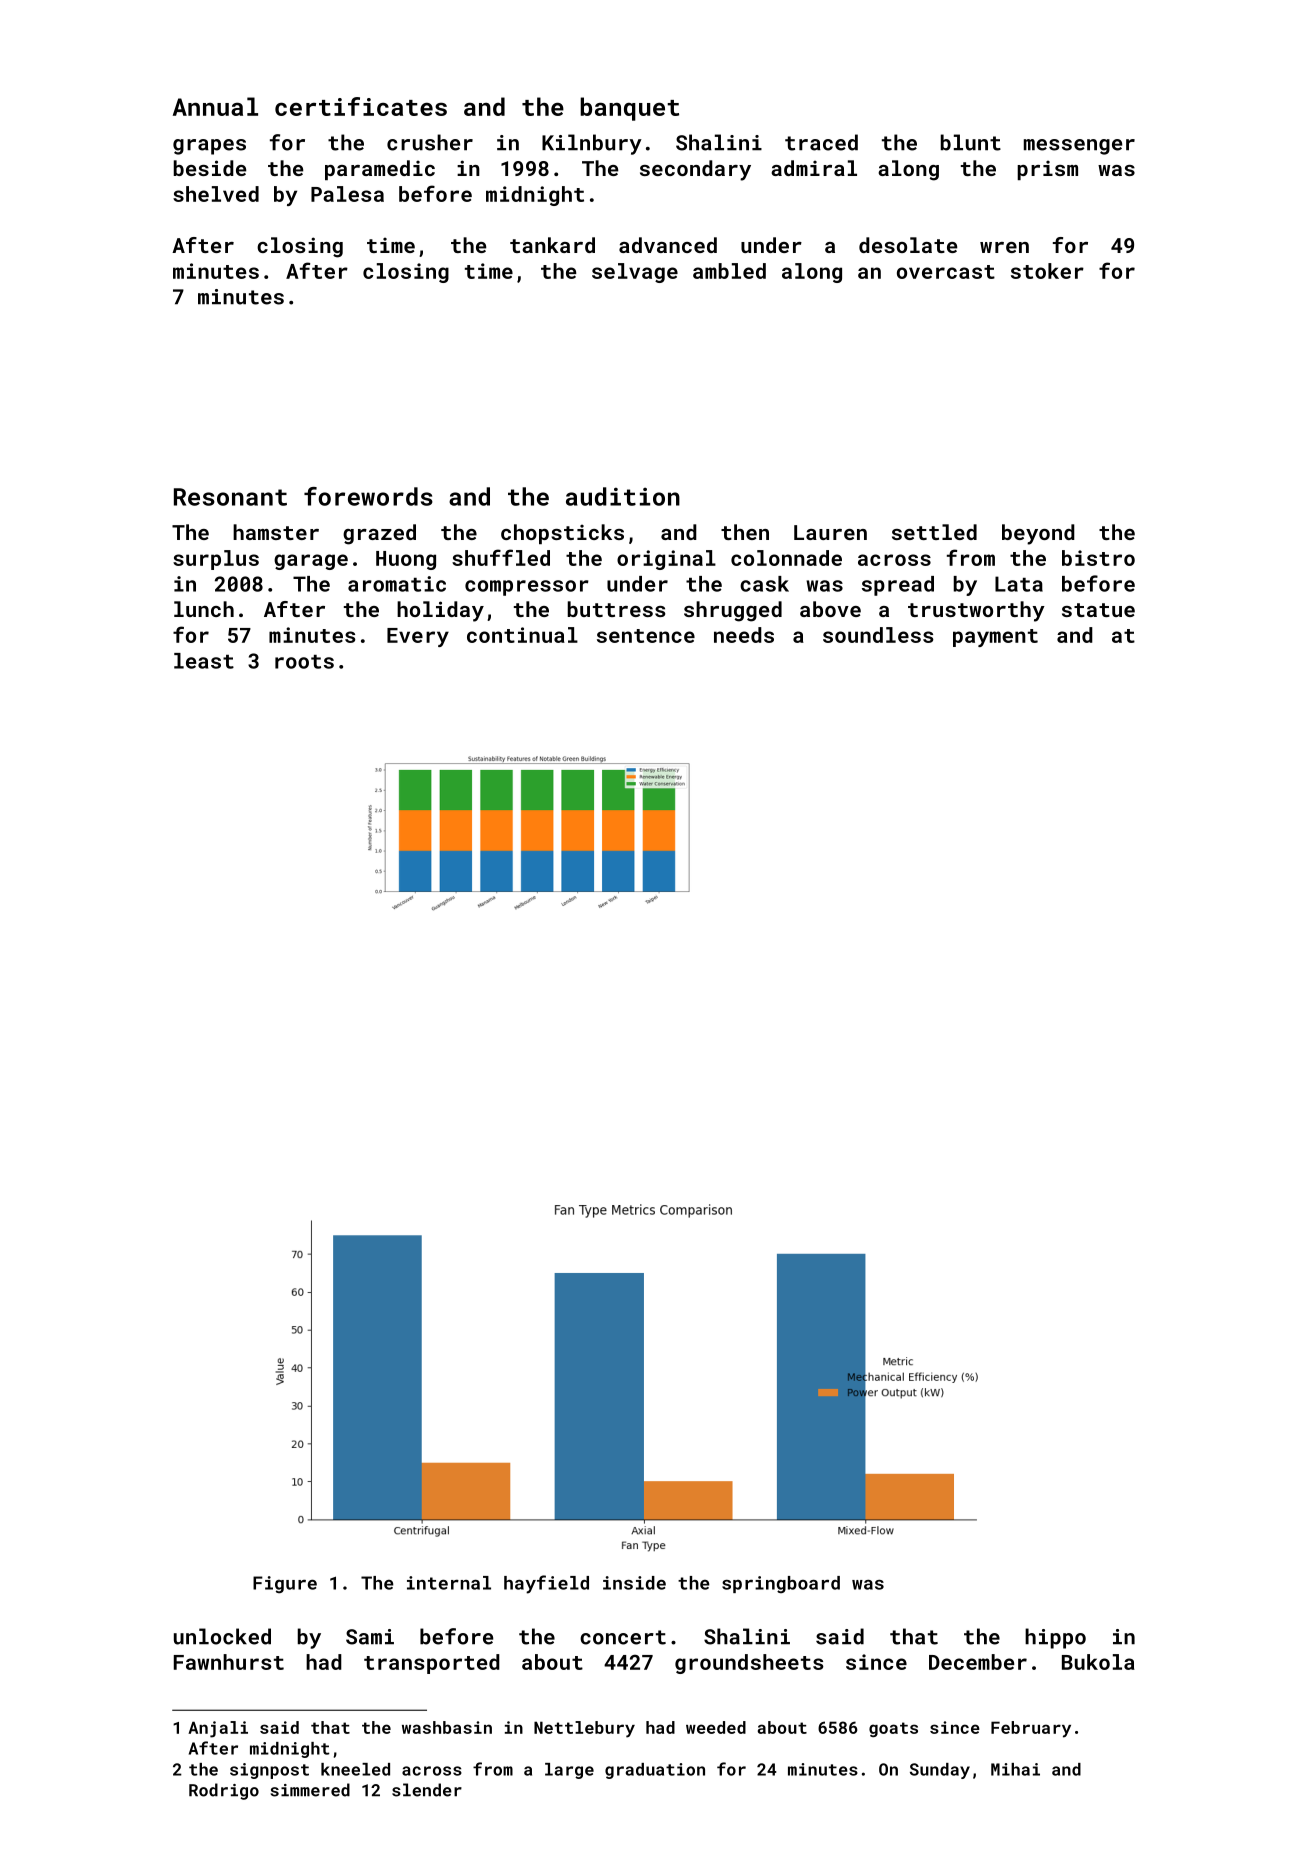  Describe the element at coordinates (634, 1583) in the screenshot. I see `inside` at that location.
